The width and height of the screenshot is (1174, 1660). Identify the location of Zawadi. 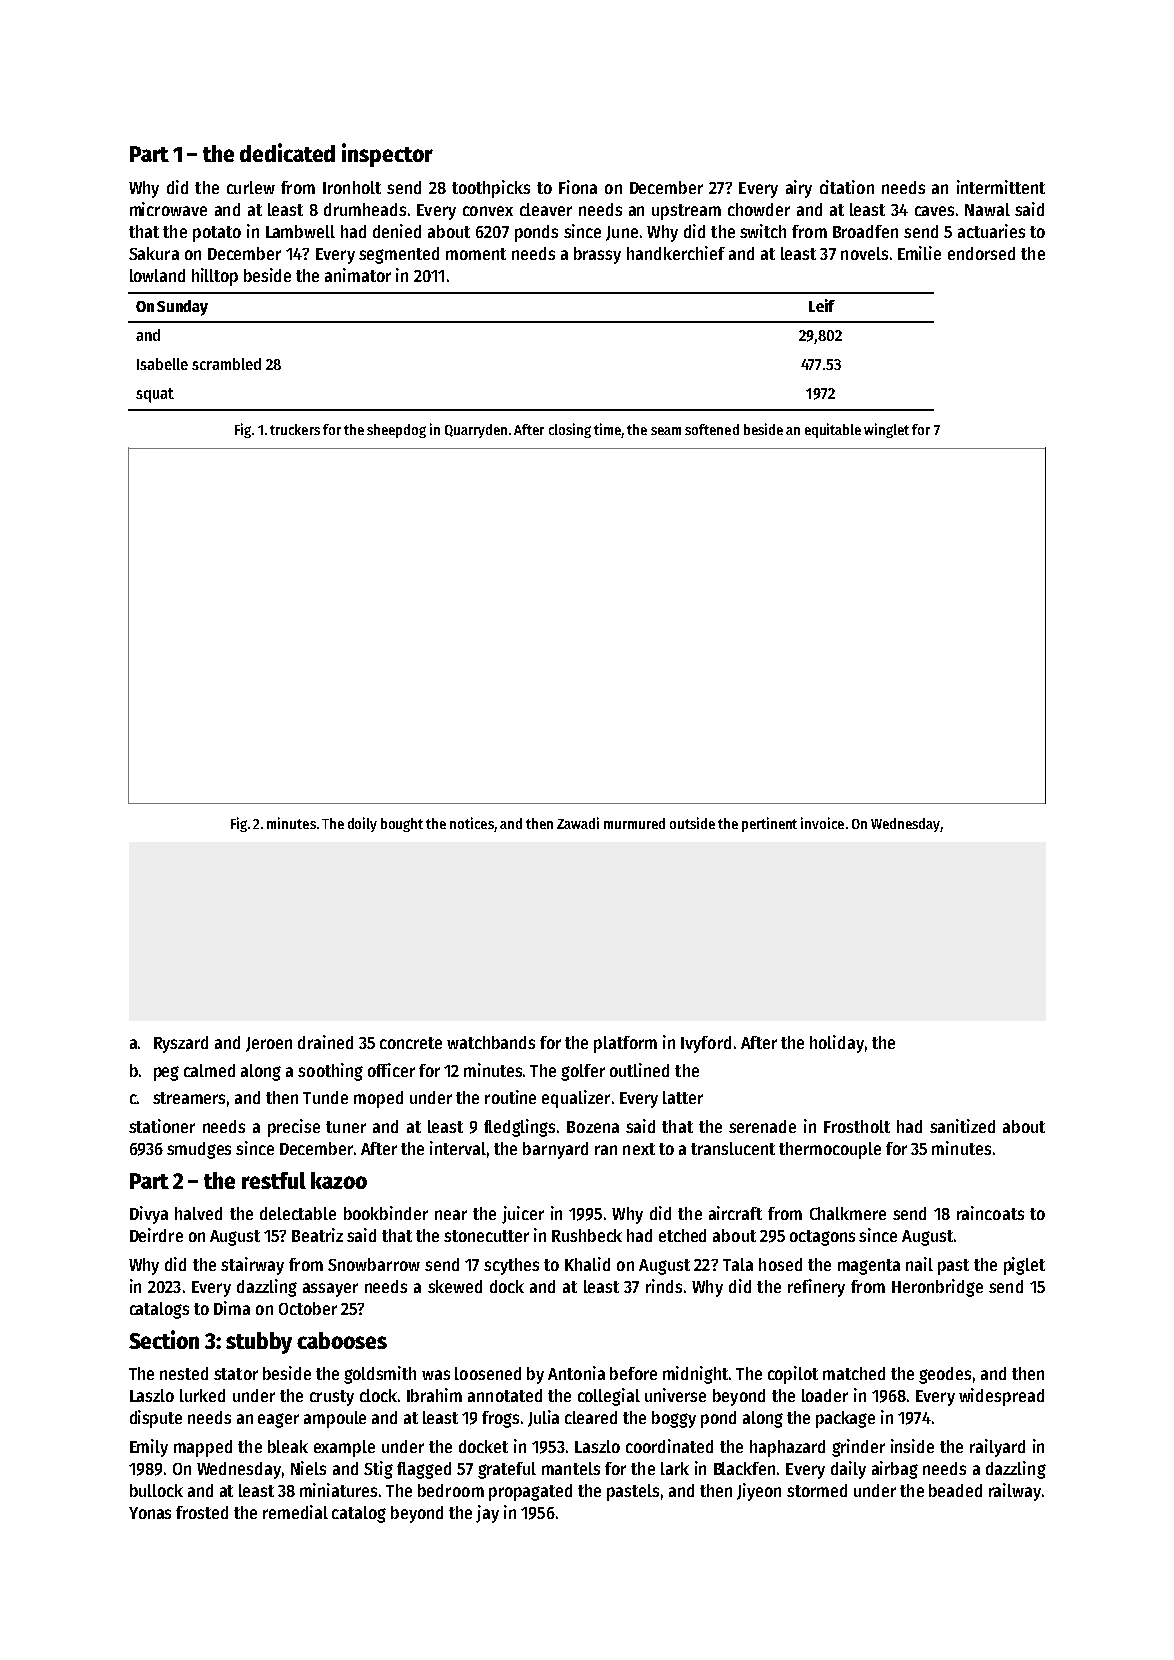
(578, 823).
